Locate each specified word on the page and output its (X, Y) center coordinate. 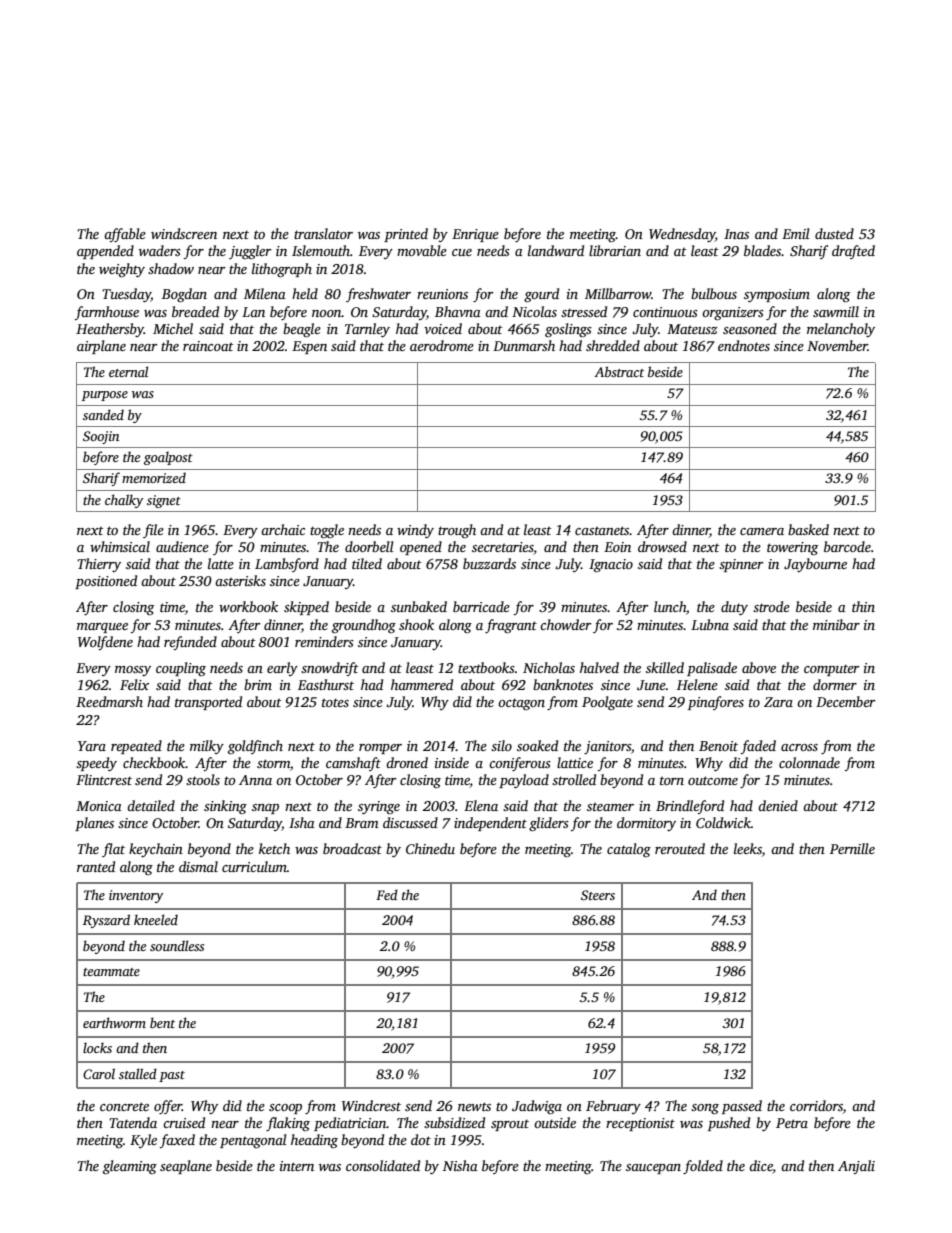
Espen (309, 347)
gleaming (130, 1167)
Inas (736, 234)
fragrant (511, 626)
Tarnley (367, 330)
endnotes (744, 345)
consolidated (383, 1165)
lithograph (282, 270)
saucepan (653, 1169)
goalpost (168, 458)
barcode (847, 546)
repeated (136, 747)
